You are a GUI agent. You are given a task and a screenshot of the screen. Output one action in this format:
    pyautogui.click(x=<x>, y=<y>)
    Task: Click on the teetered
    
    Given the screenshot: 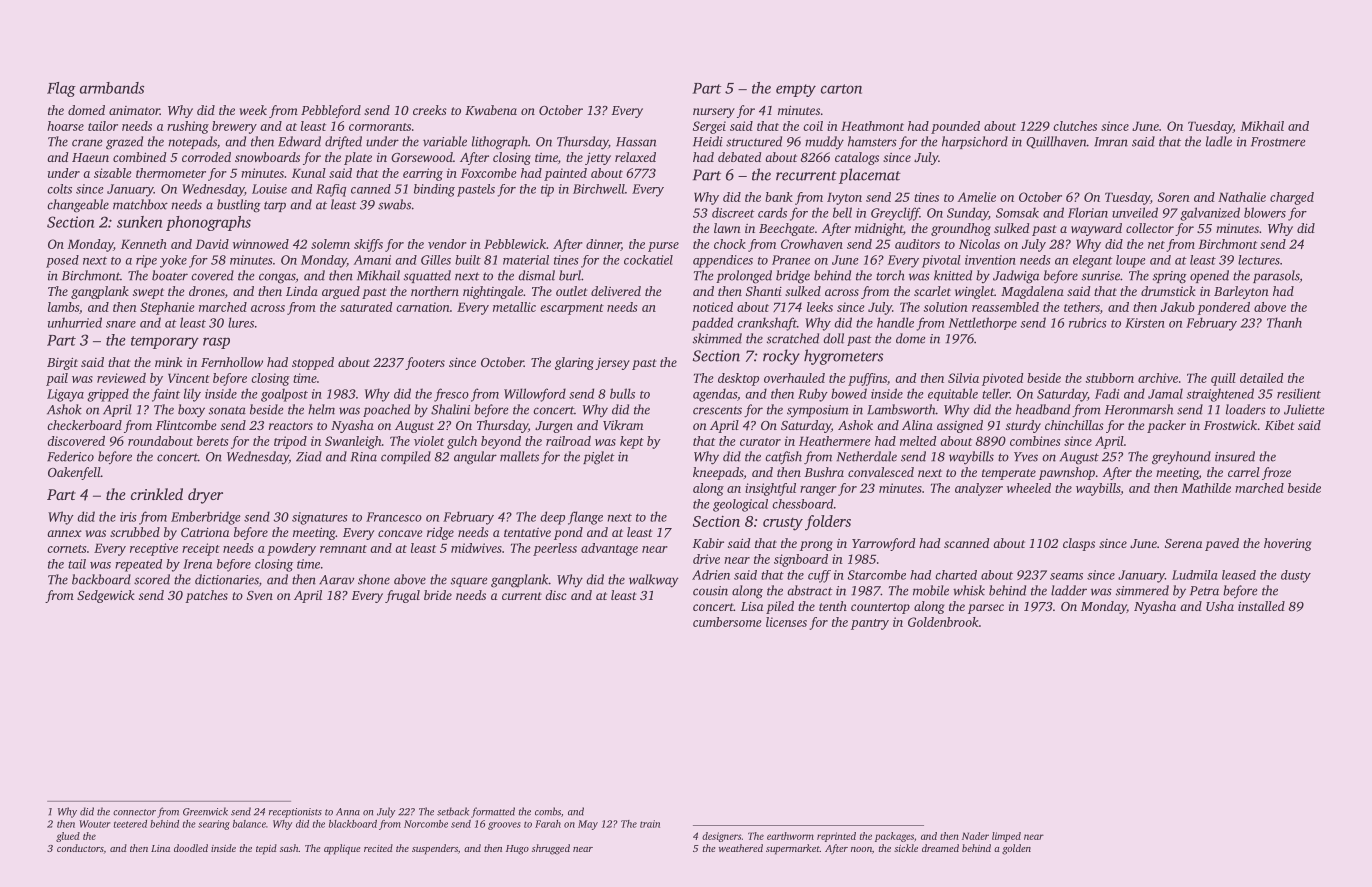 What is the action you would take?
    pyautogui.click(x=130, y=824)
